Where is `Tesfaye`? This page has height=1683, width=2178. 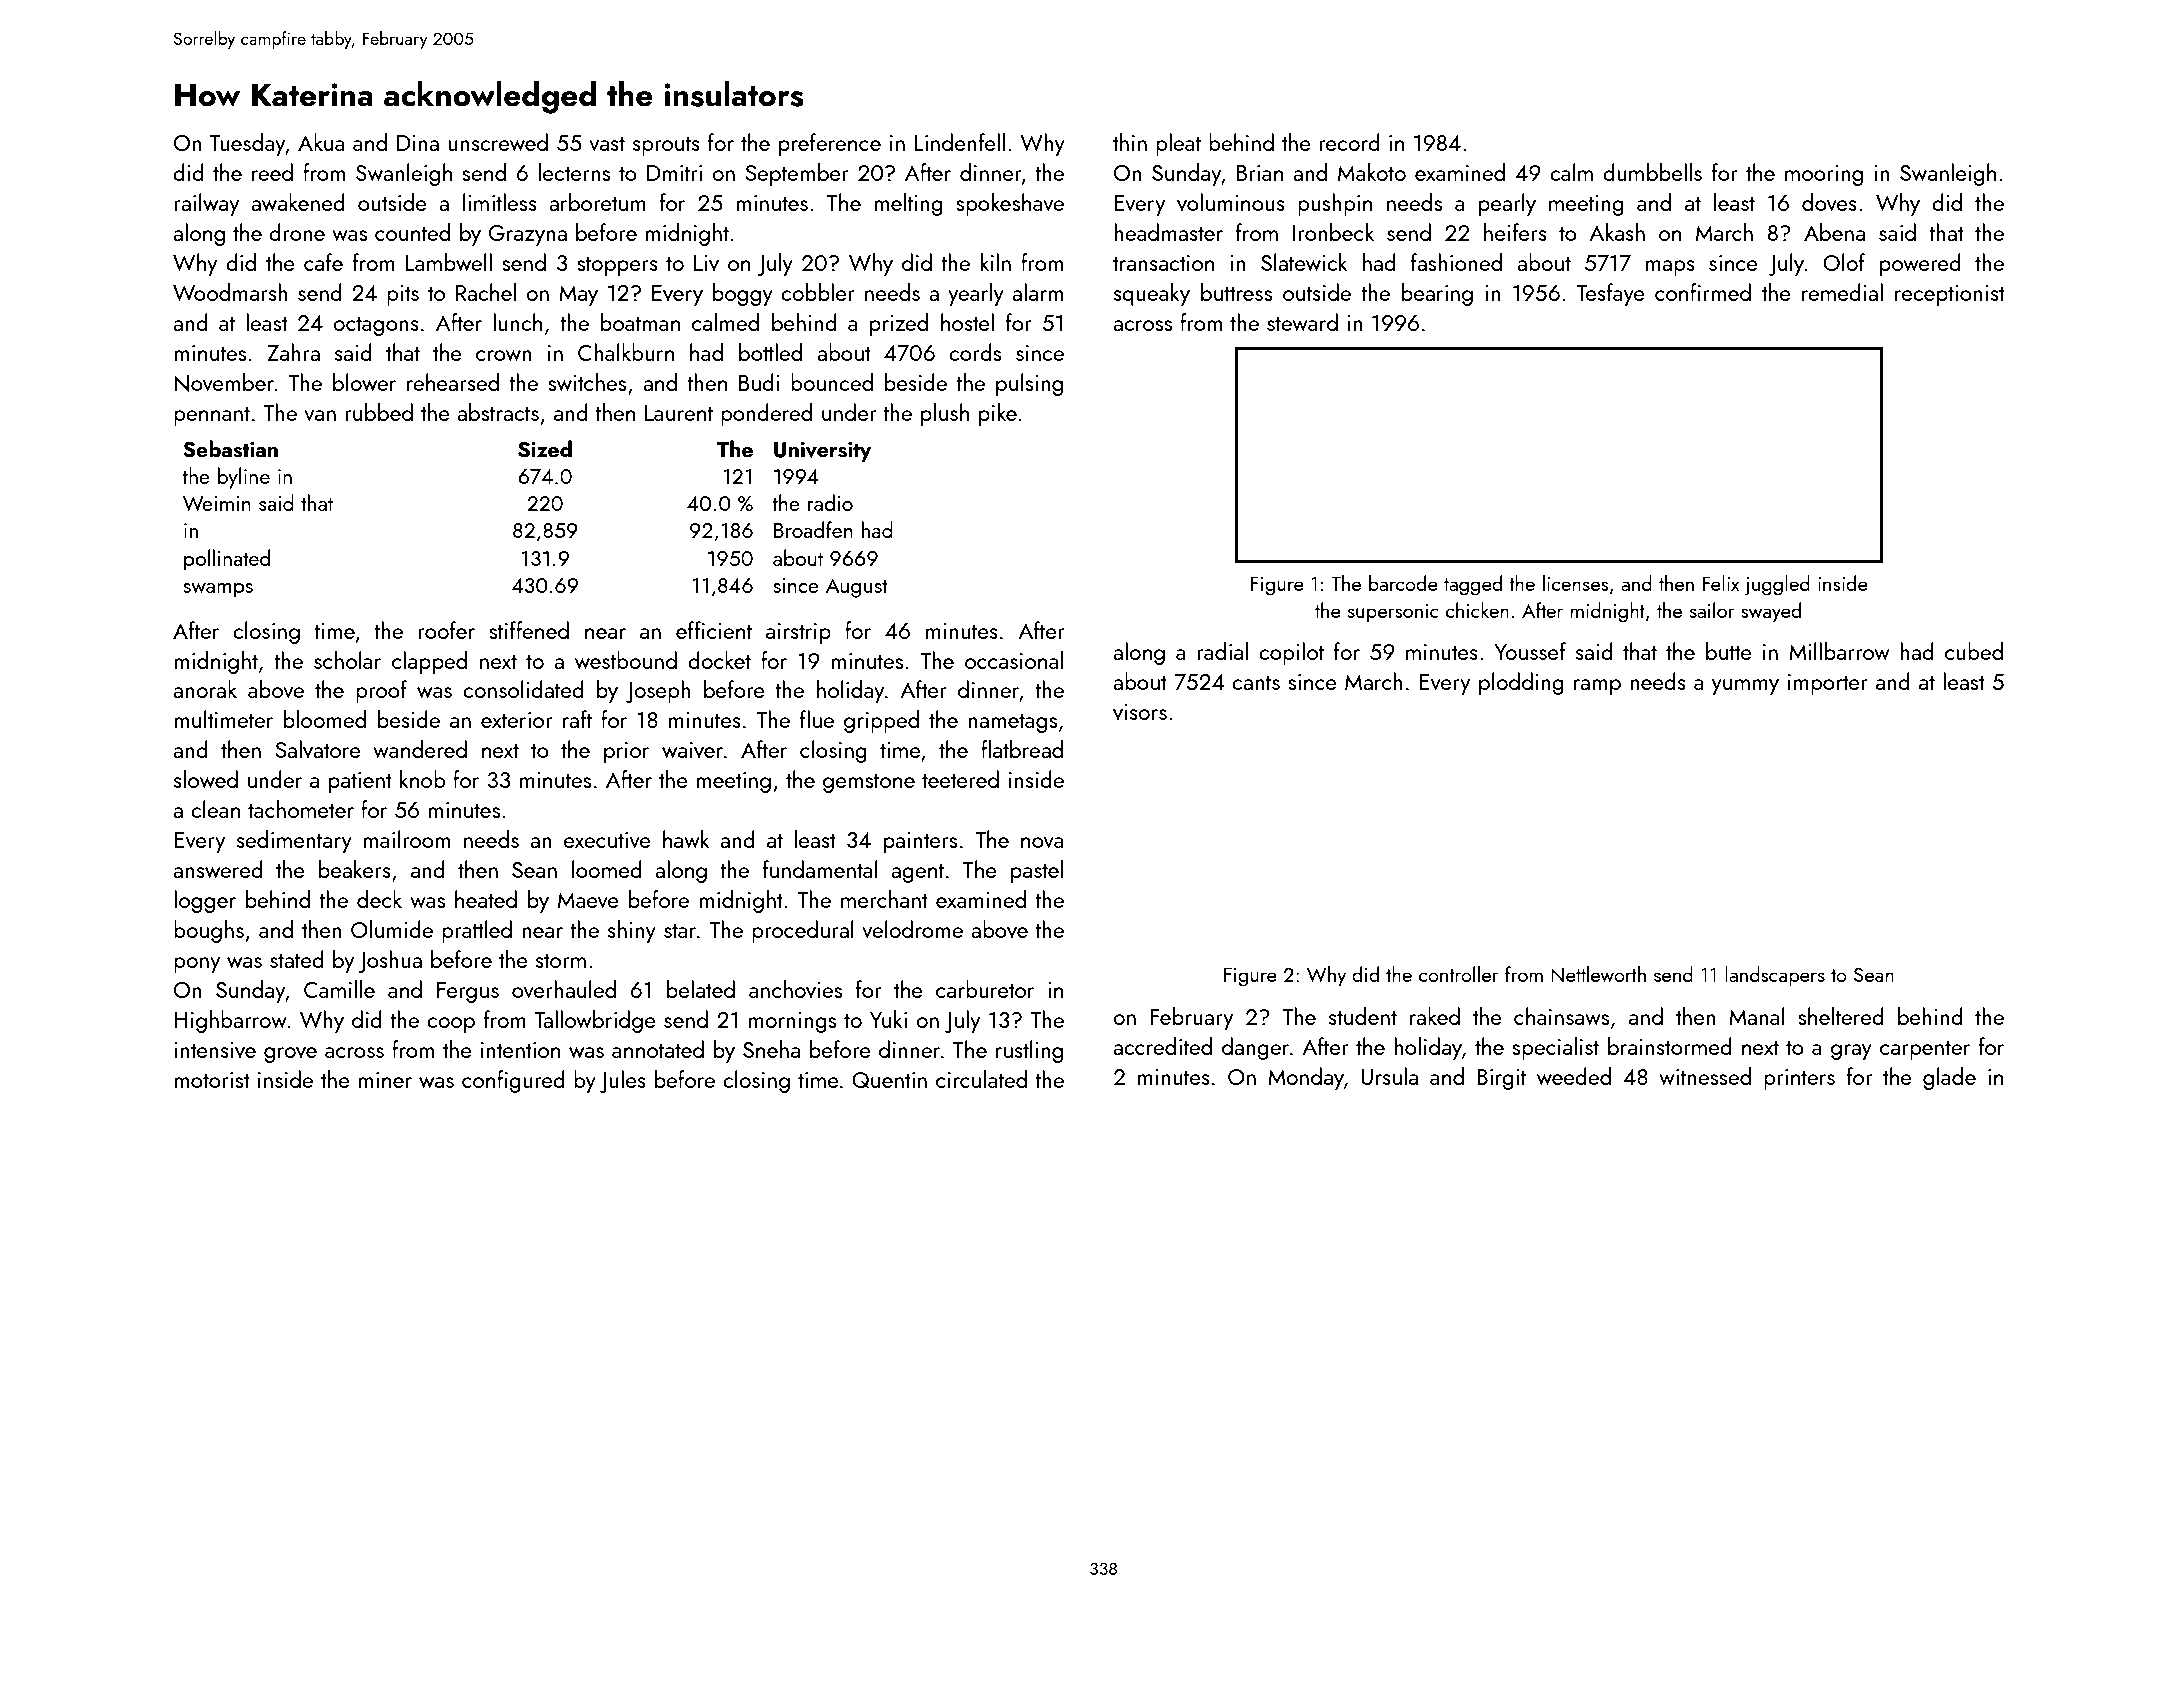 Tesfaye is located at coordinates (1611, 294).
